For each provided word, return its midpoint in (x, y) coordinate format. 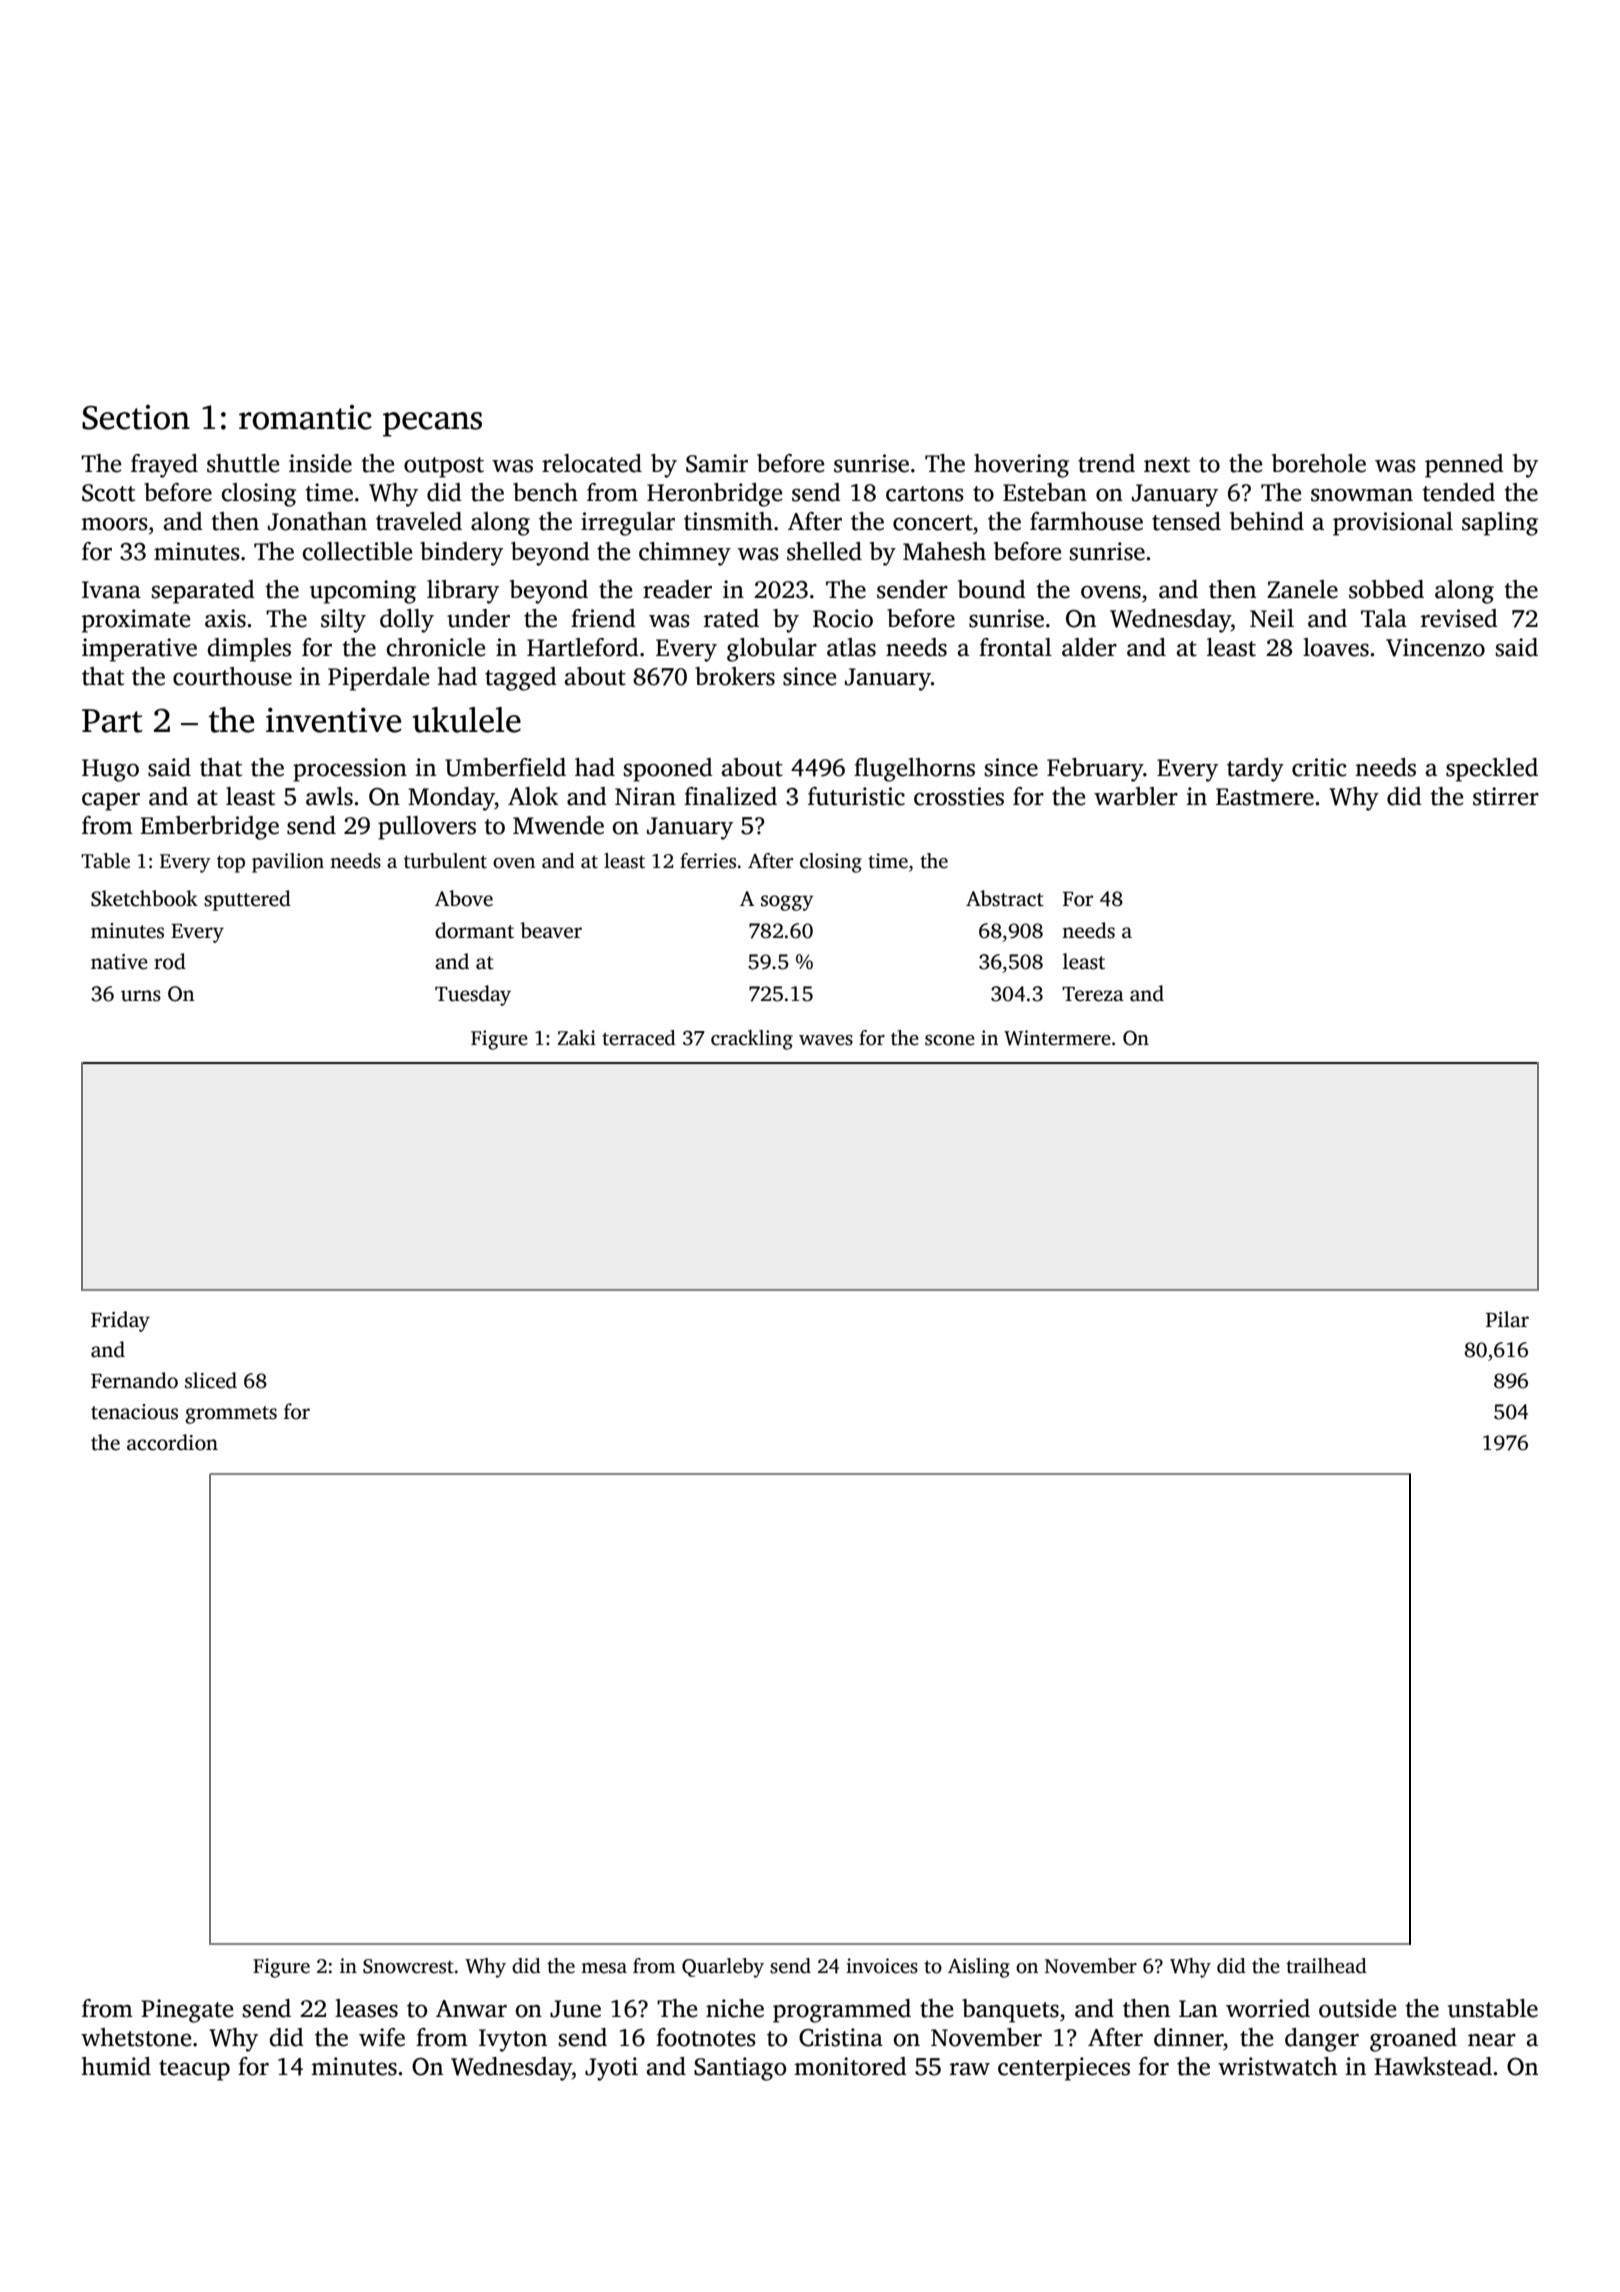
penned (1464, 466)
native (119, 962)
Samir (717, 463)
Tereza (1093, 994)
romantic (305, 417)
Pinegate (187, 2011)
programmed (842, 2011)
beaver (551, 930)
